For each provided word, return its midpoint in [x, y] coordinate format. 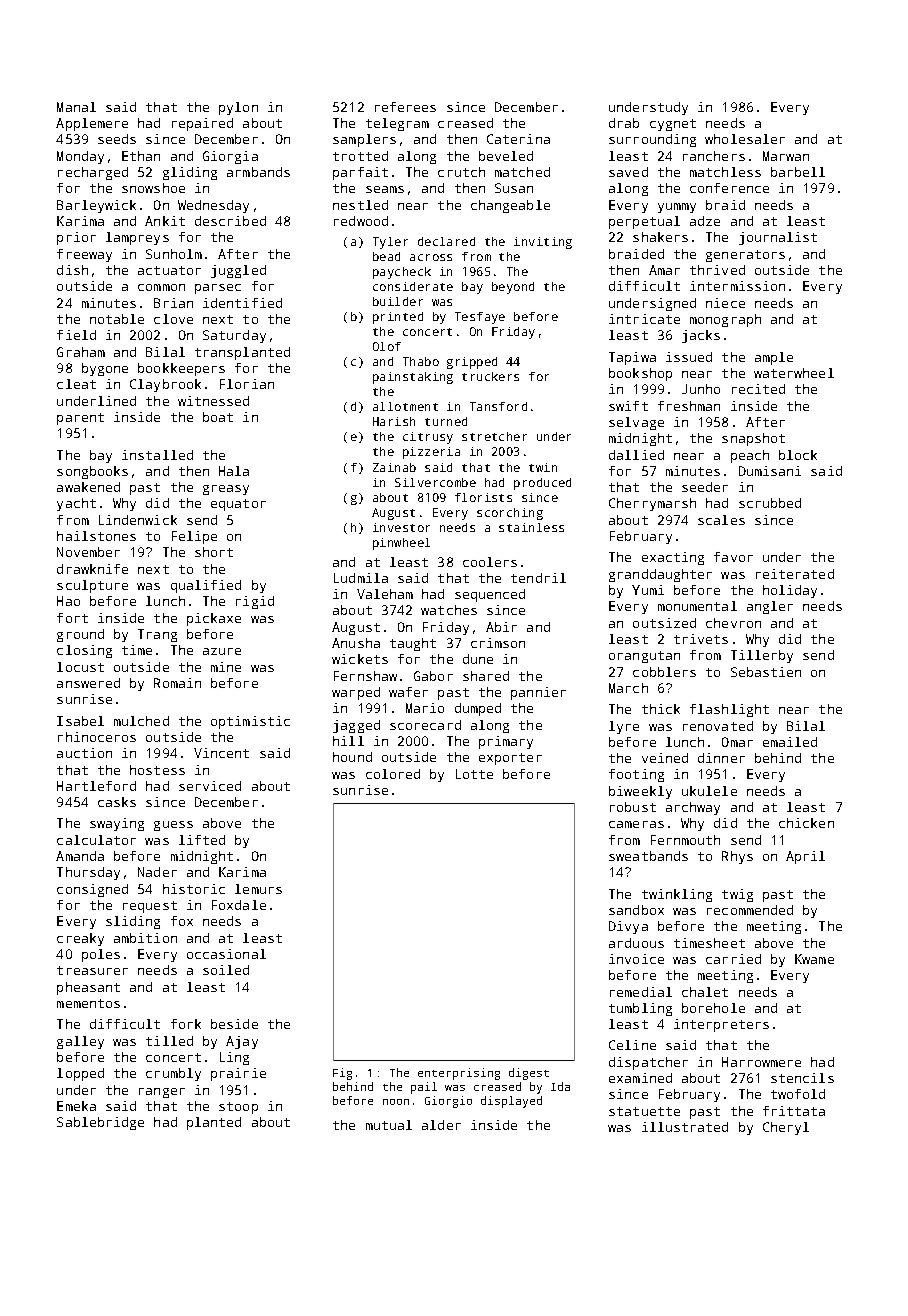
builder [398, 301]
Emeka [76, 1106]
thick [661, 709]
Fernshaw [365, 676]
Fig [342, 1074]
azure [222, 651]
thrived [717, 270]
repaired [202, 124]
